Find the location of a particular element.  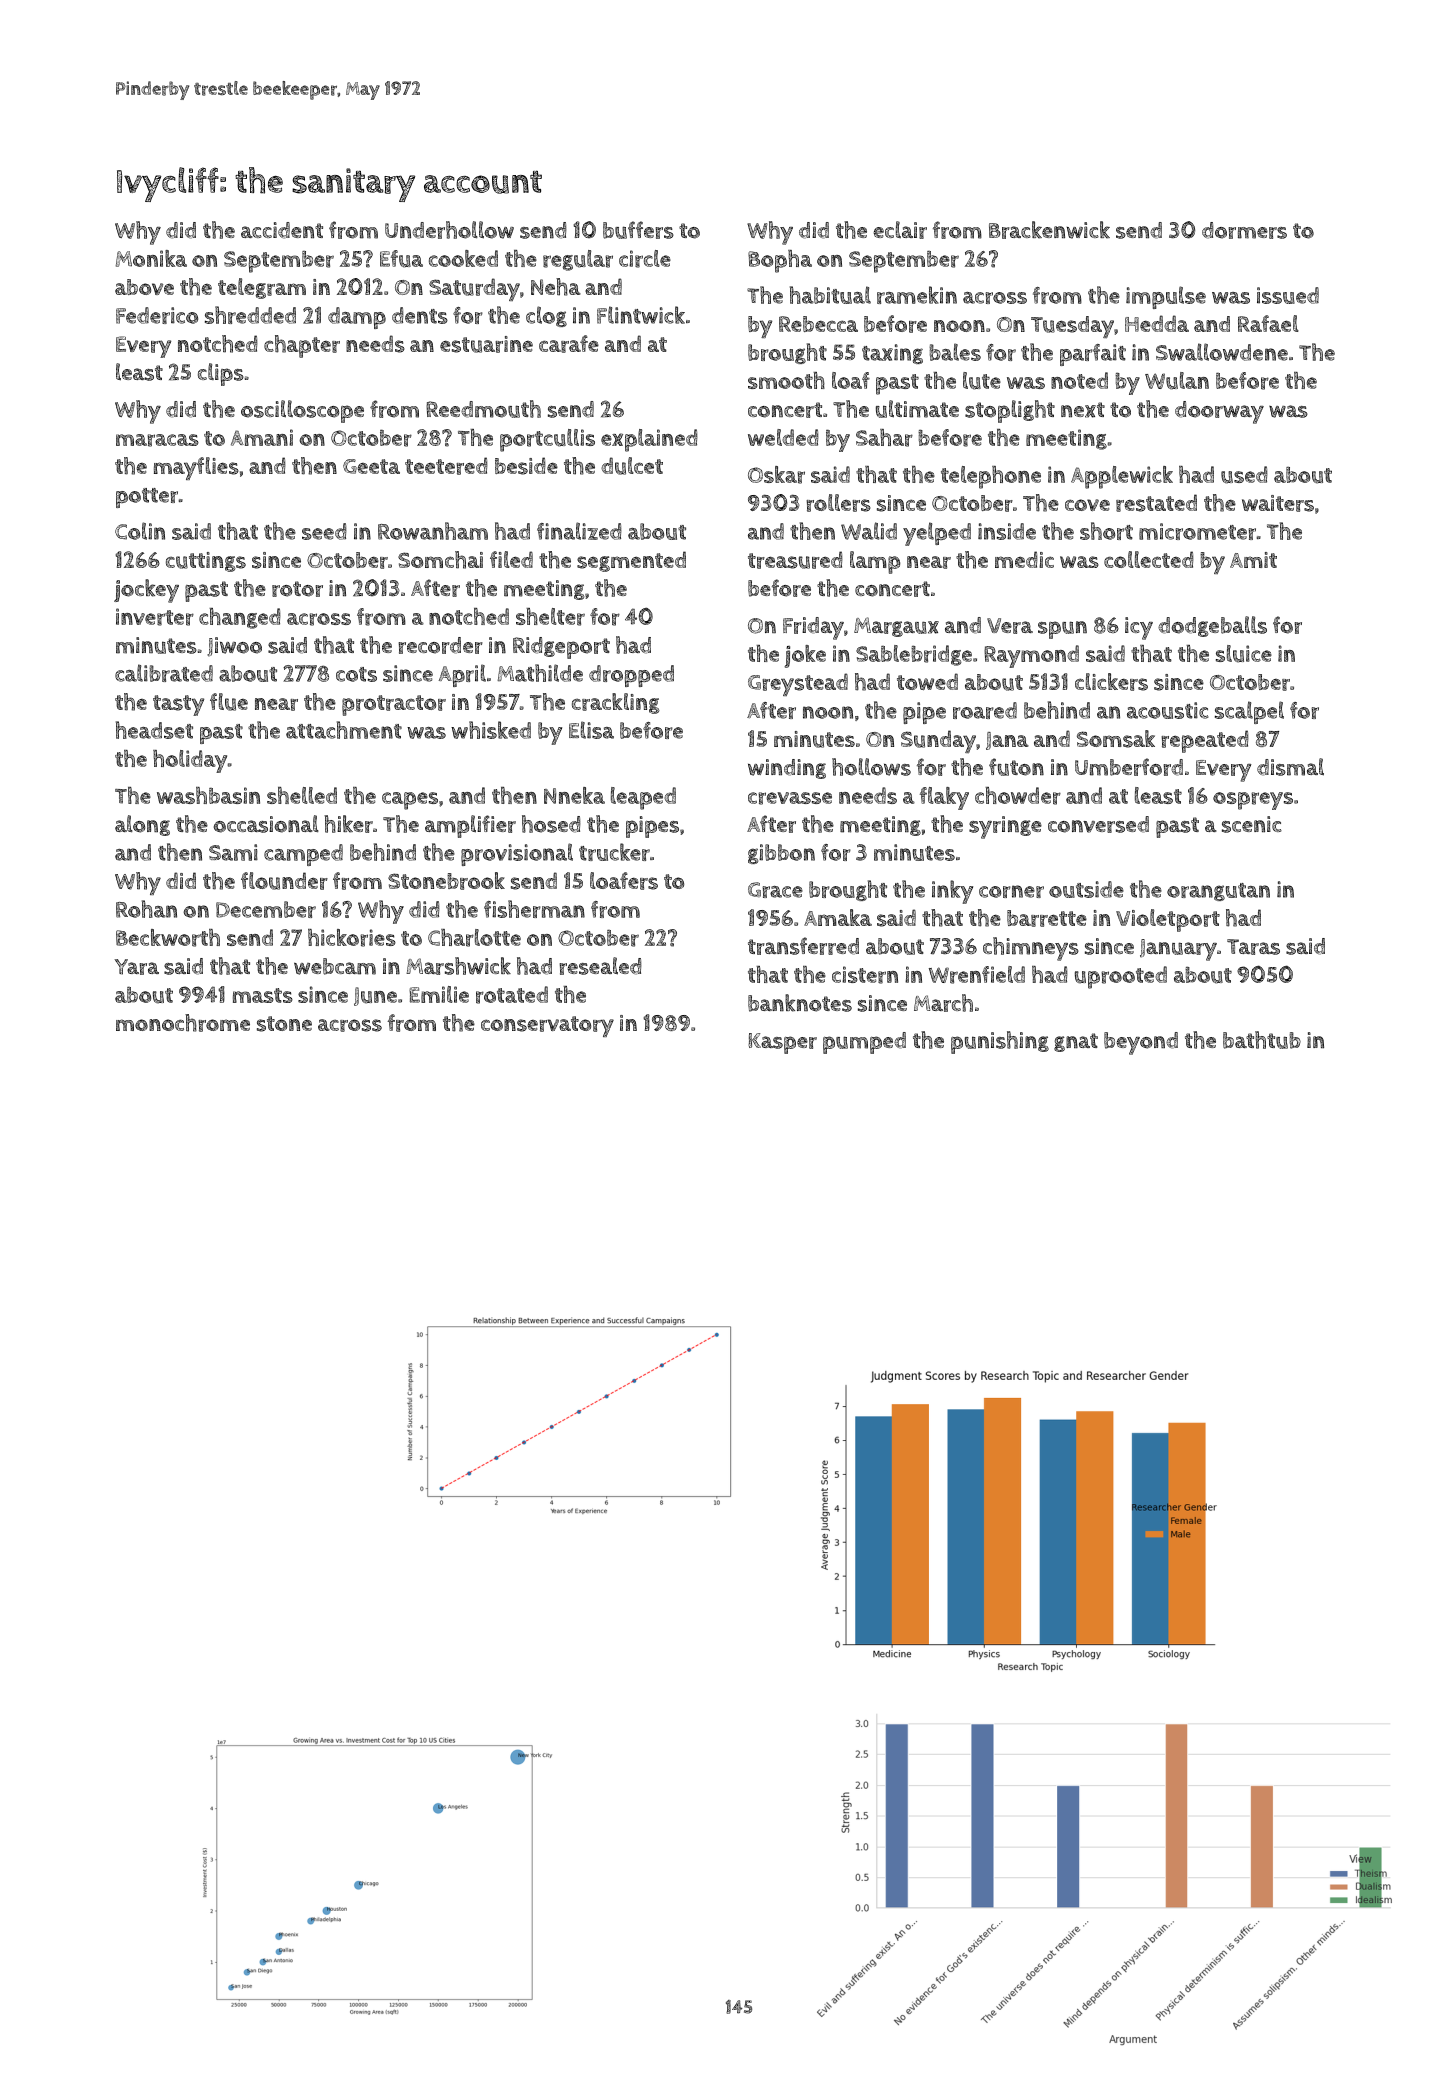

dormers is located at coordinates (1244, 230).
